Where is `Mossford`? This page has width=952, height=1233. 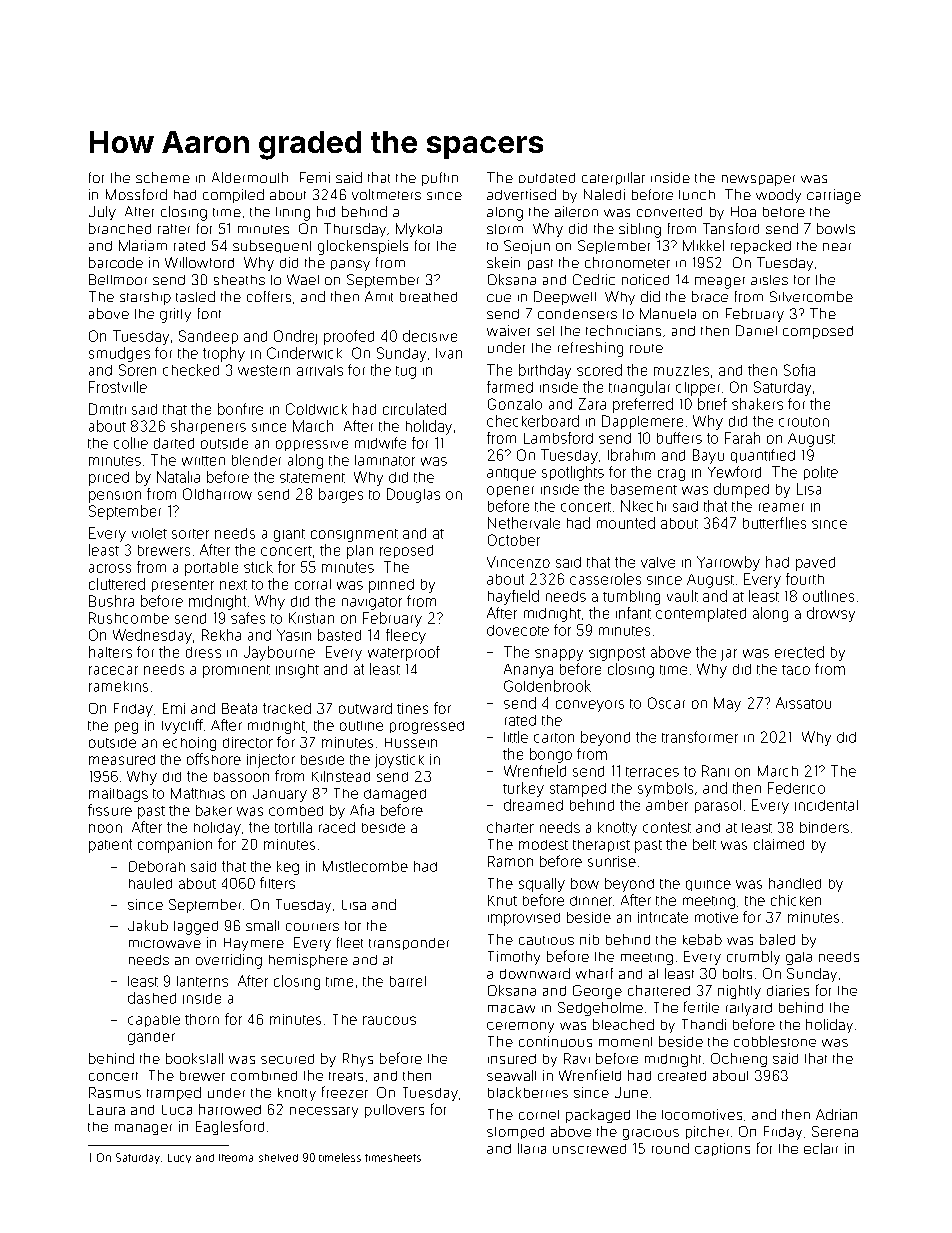 Mossford is located at coordinates (136, 194).
